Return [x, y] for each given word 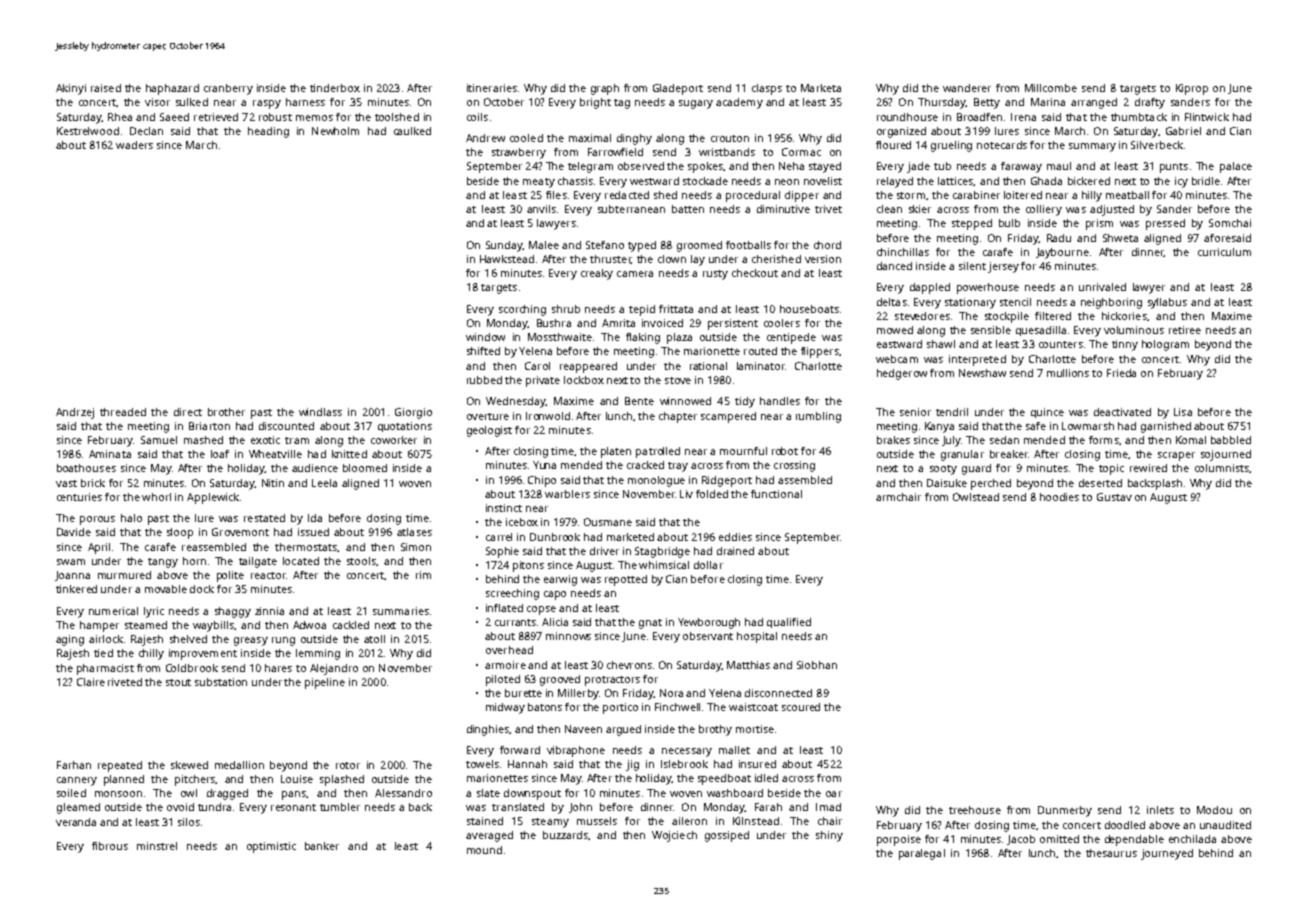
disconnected [778, 693]
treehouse [975, 810]
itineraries [492, 88]
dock [202, 589]
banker [322, 846]
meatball [1127, 195]
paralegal [922, 854]
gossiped [727, 836]
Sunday [504, 246]
